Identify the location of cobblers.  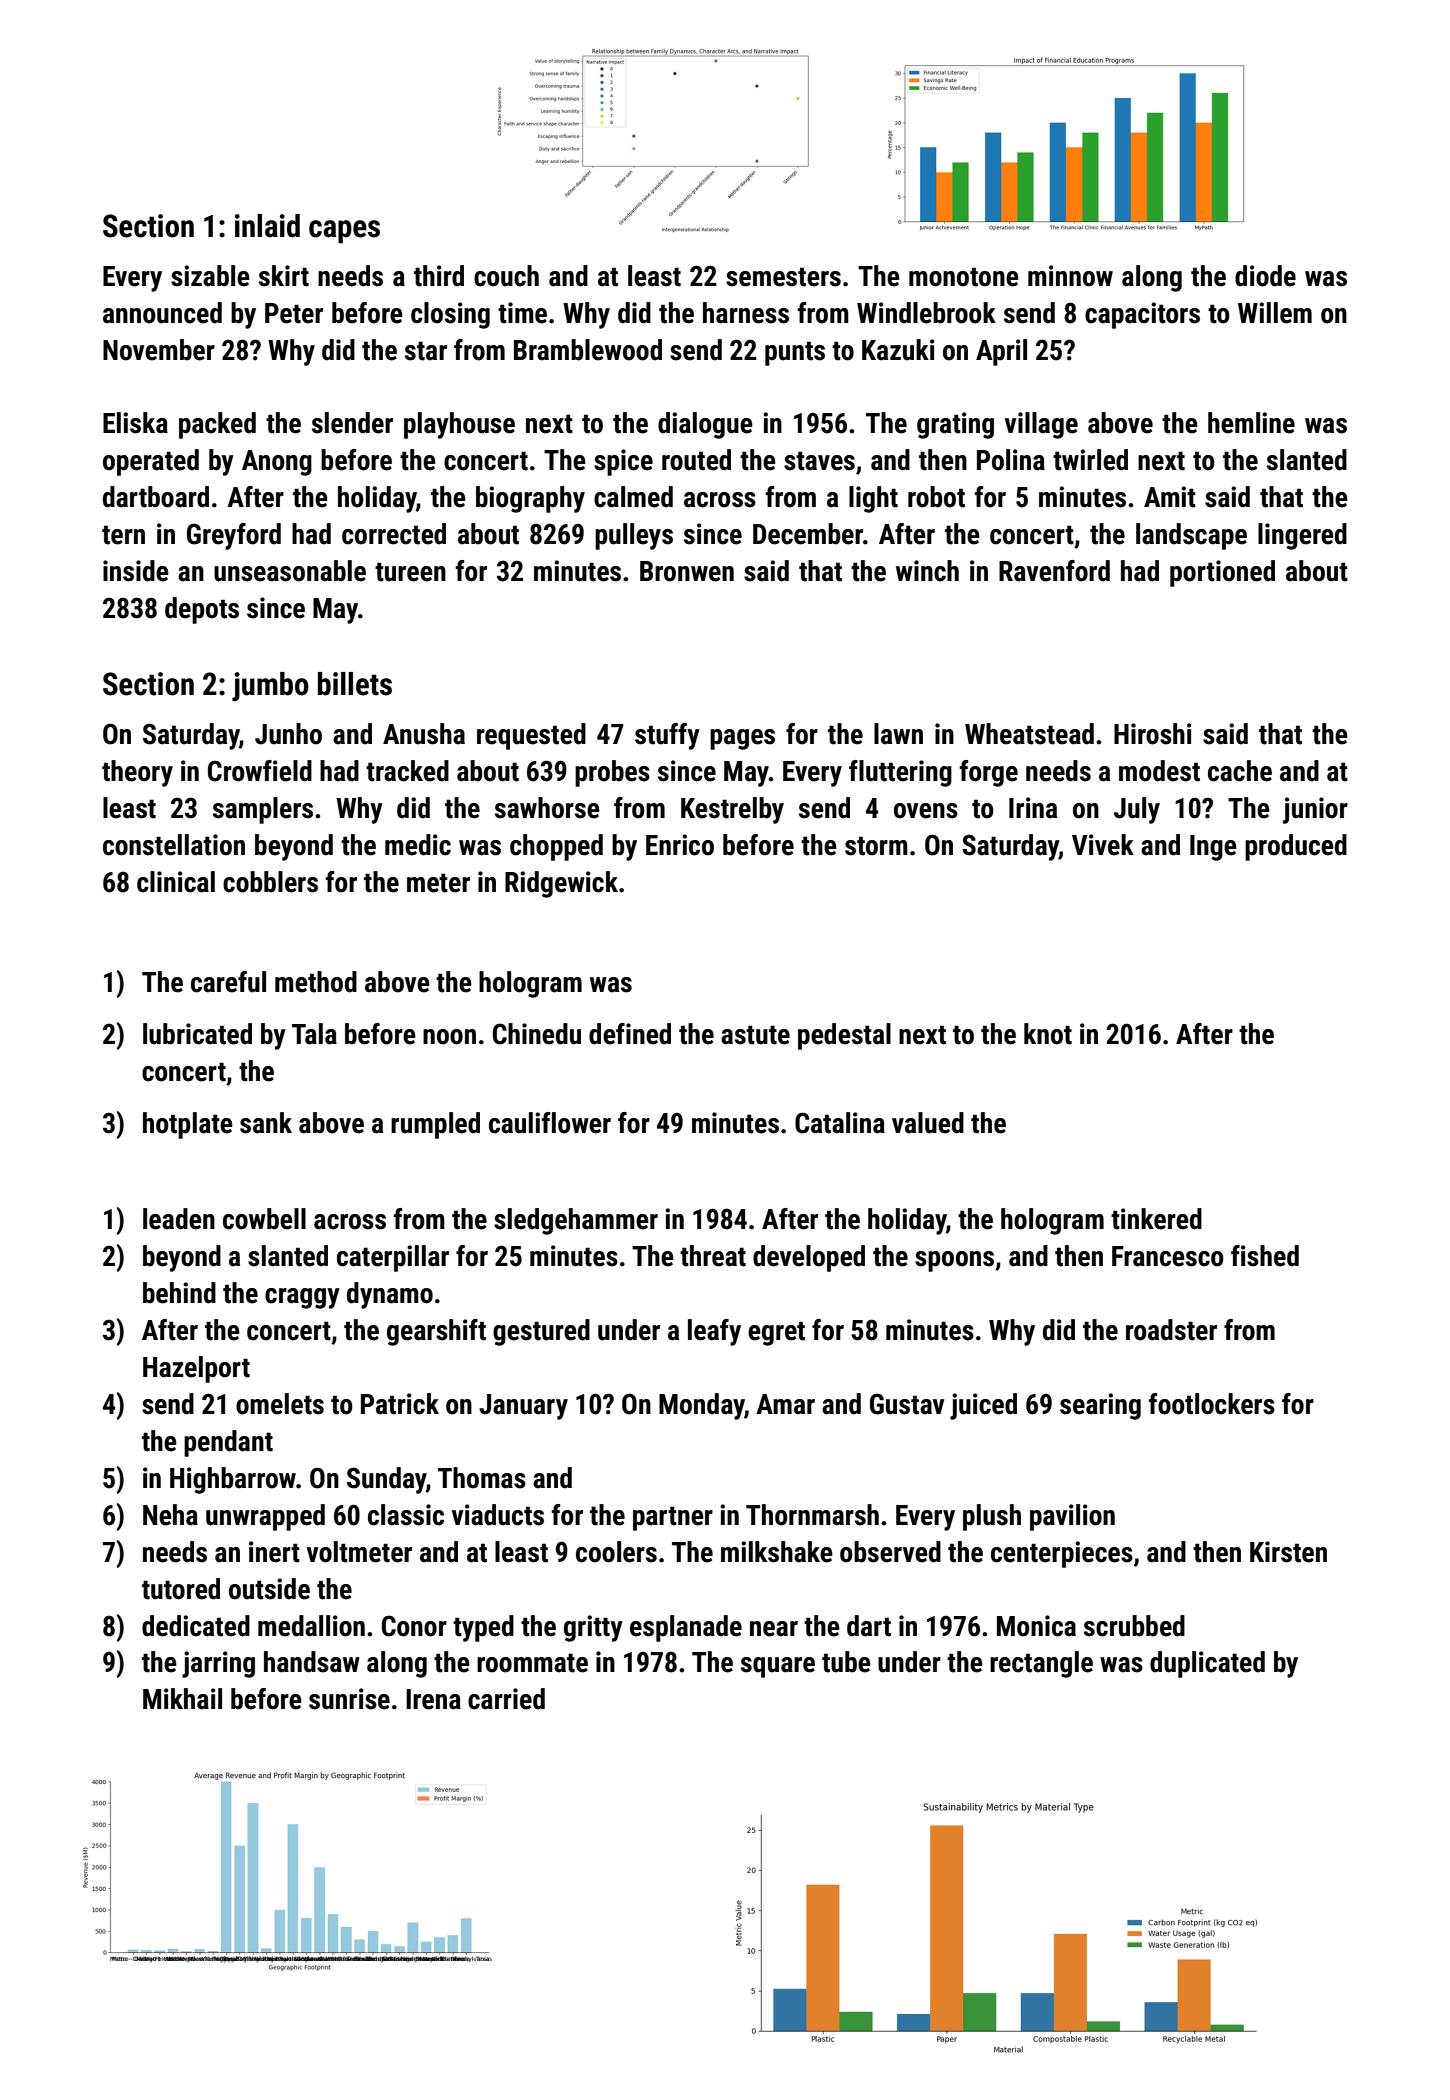
(270, 882).
